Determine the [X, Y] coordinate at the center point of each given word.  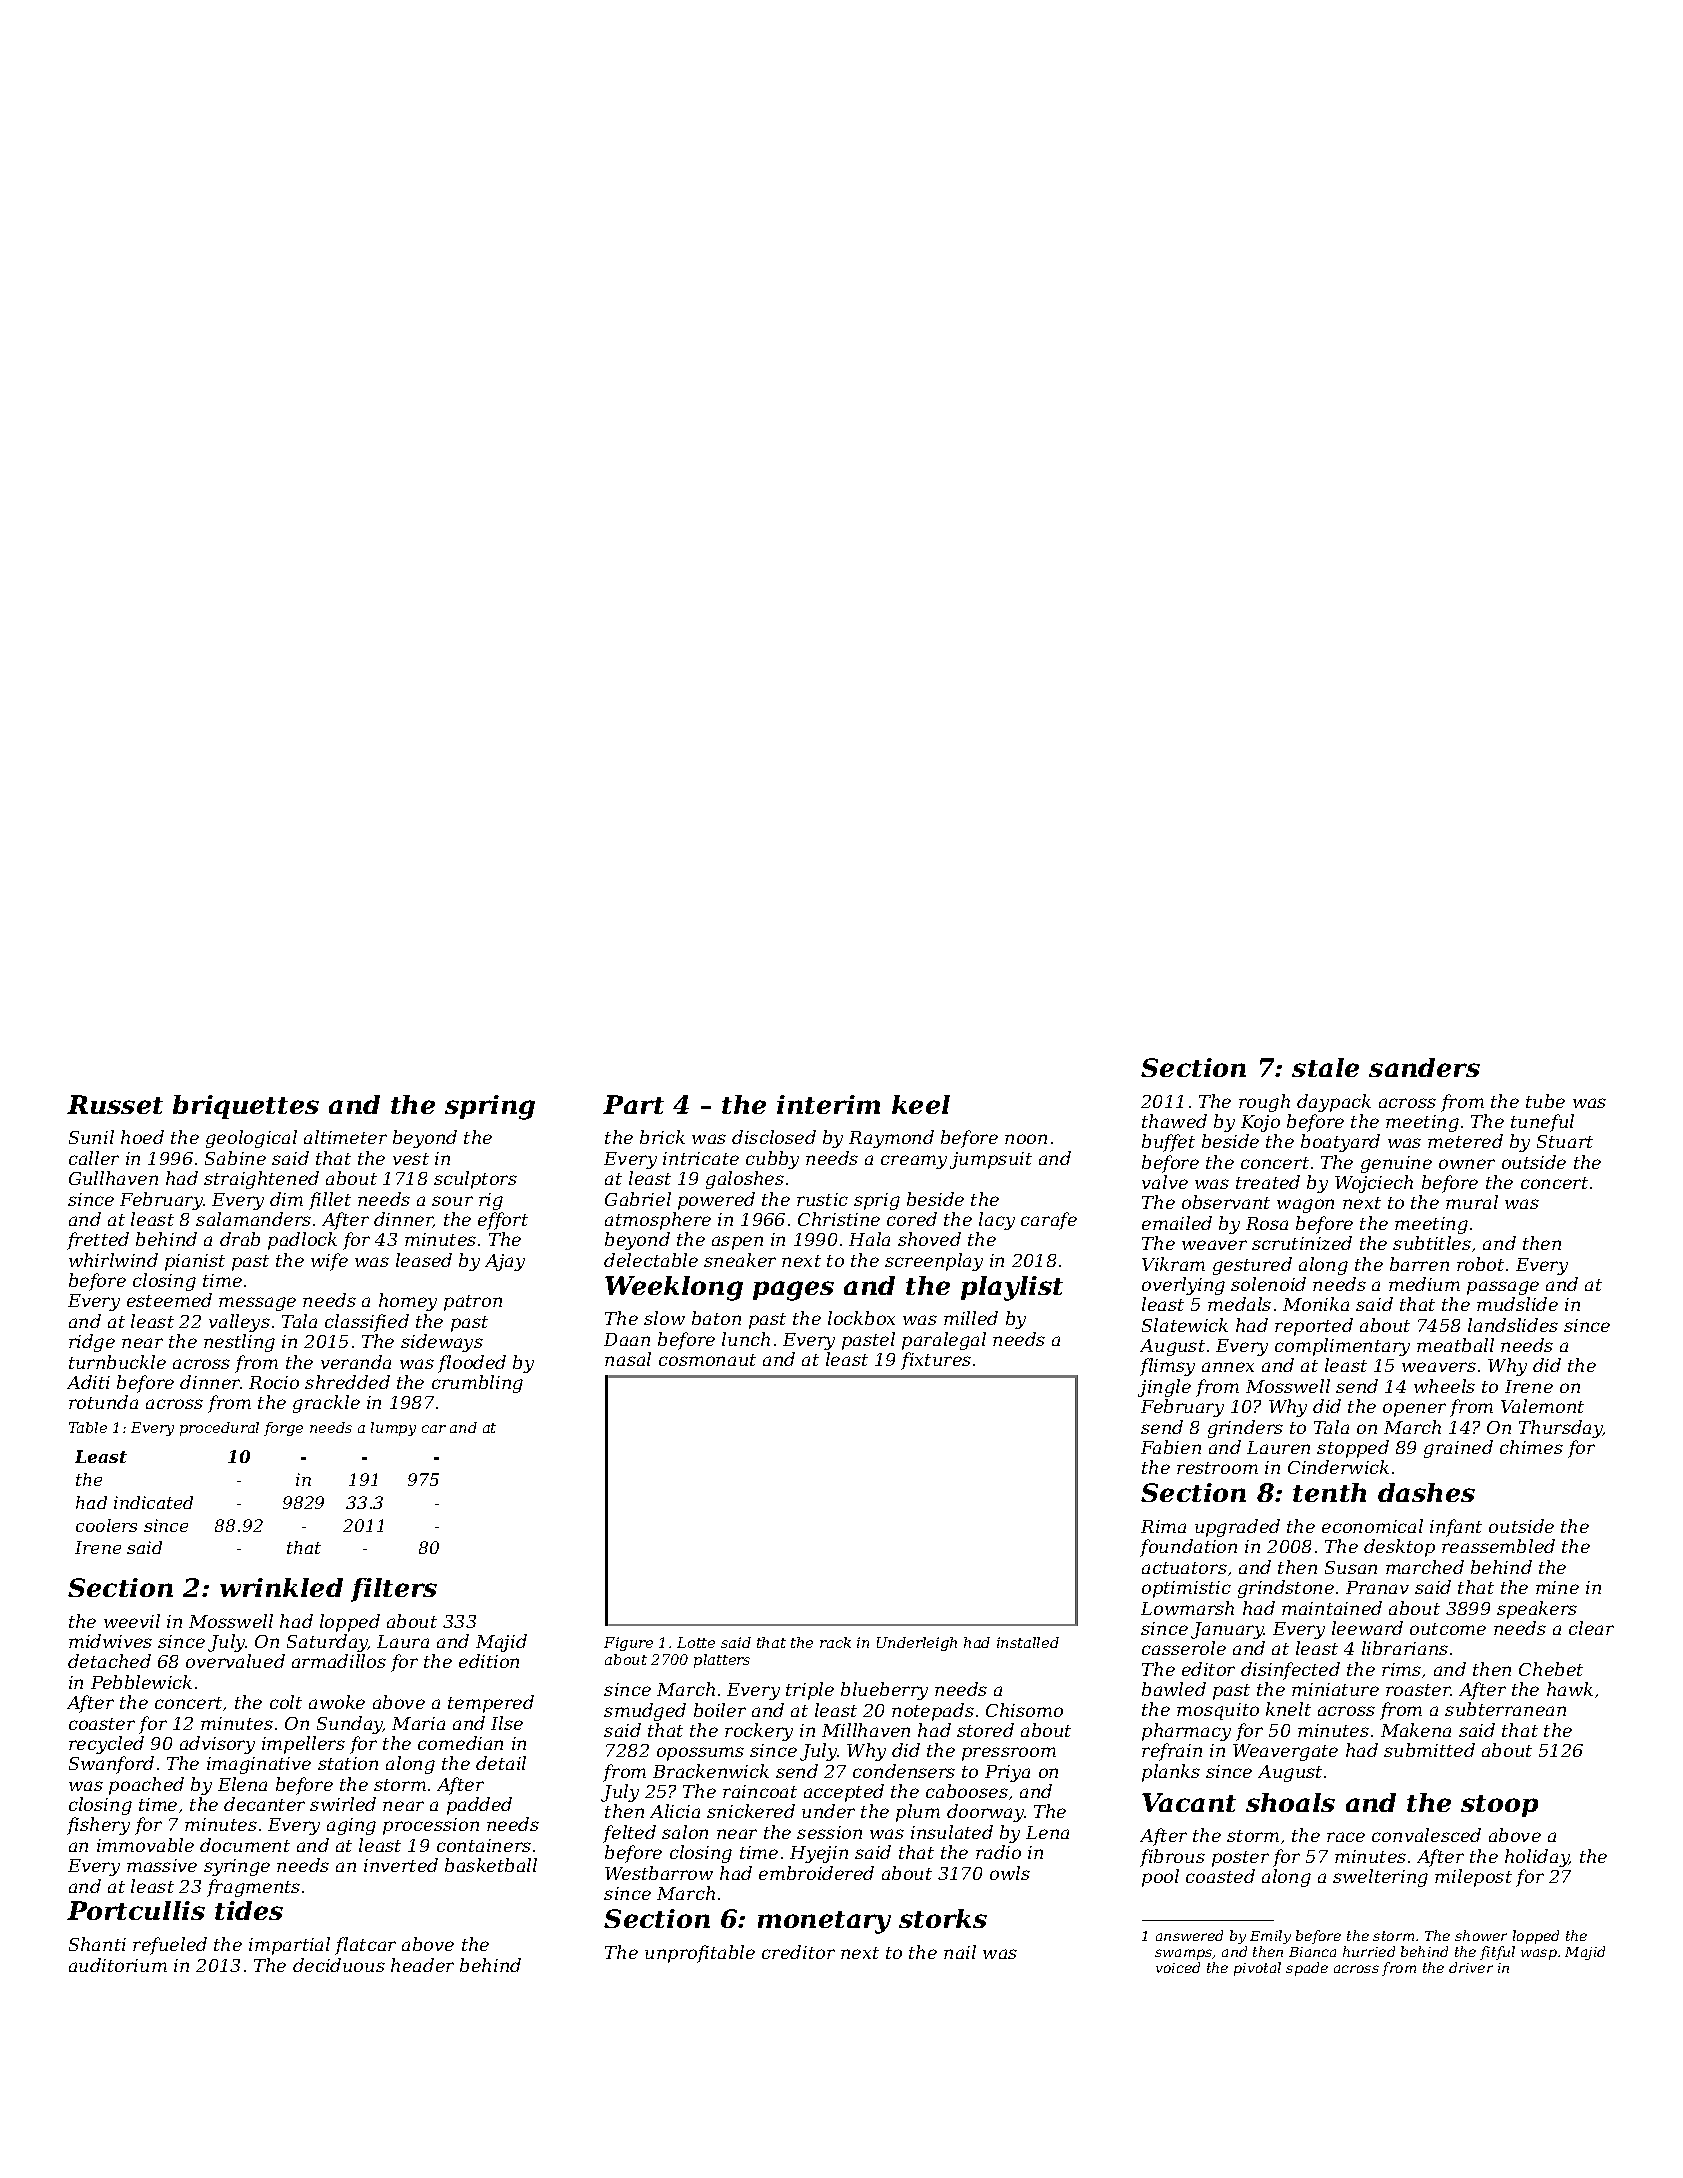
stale [1325, 1067]
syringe [237, 1867]
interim [828, 1104]
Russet [115, 1104]
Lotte [696, 1642]
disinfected [1290, 1671]
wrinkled [281, 1587]
